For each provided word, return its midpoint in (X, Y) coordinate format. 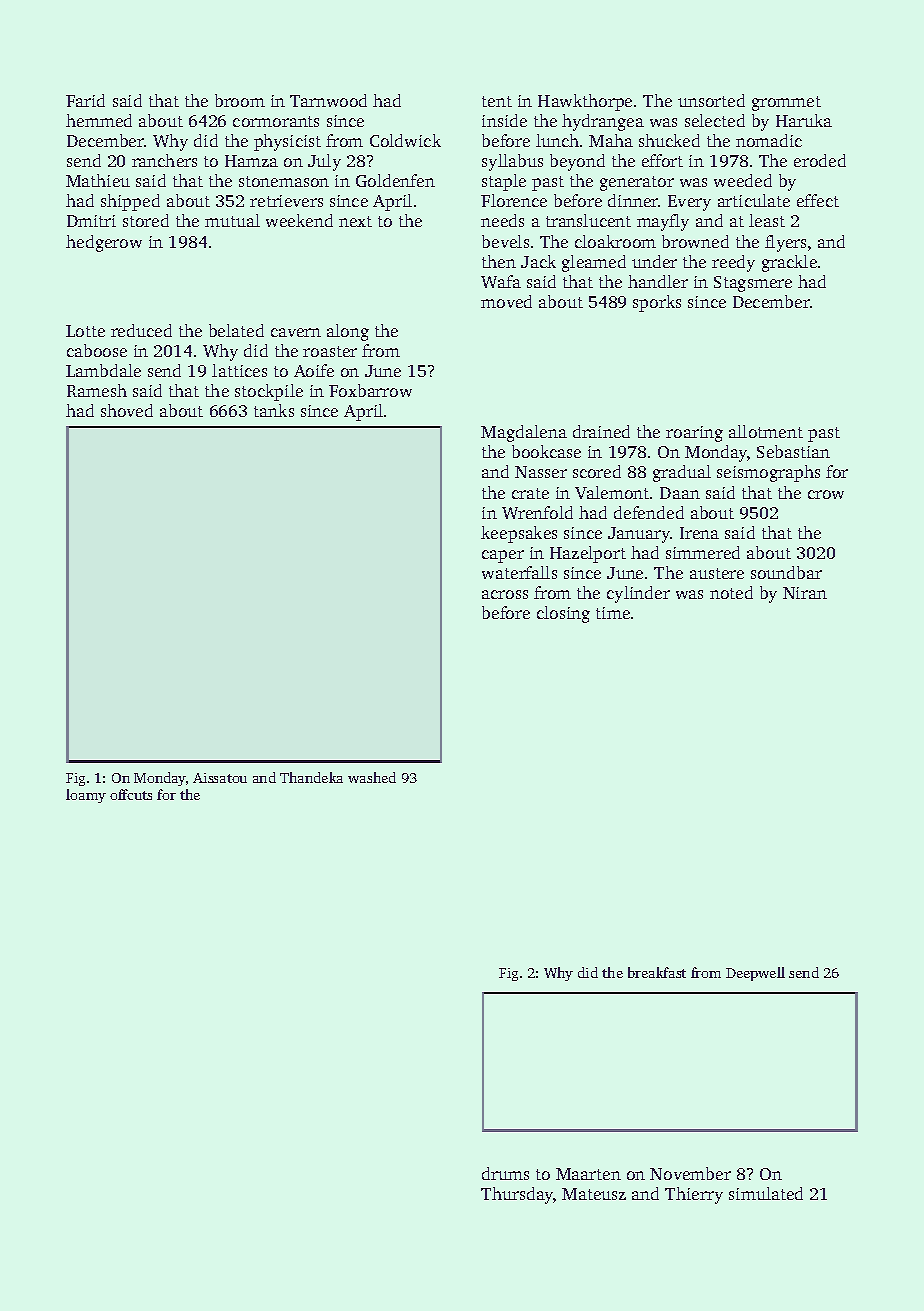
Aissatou (220, 778)
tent (497, 101)
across (505, 594)
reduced (141, 330)
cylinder (638, 594)
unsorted (711, 100)
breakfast (657, 972)
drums (505, 1173)
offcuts (131, 794)
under (654, 261)
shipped (130, 202)
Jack (538, 261)
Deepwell (755, 974)
